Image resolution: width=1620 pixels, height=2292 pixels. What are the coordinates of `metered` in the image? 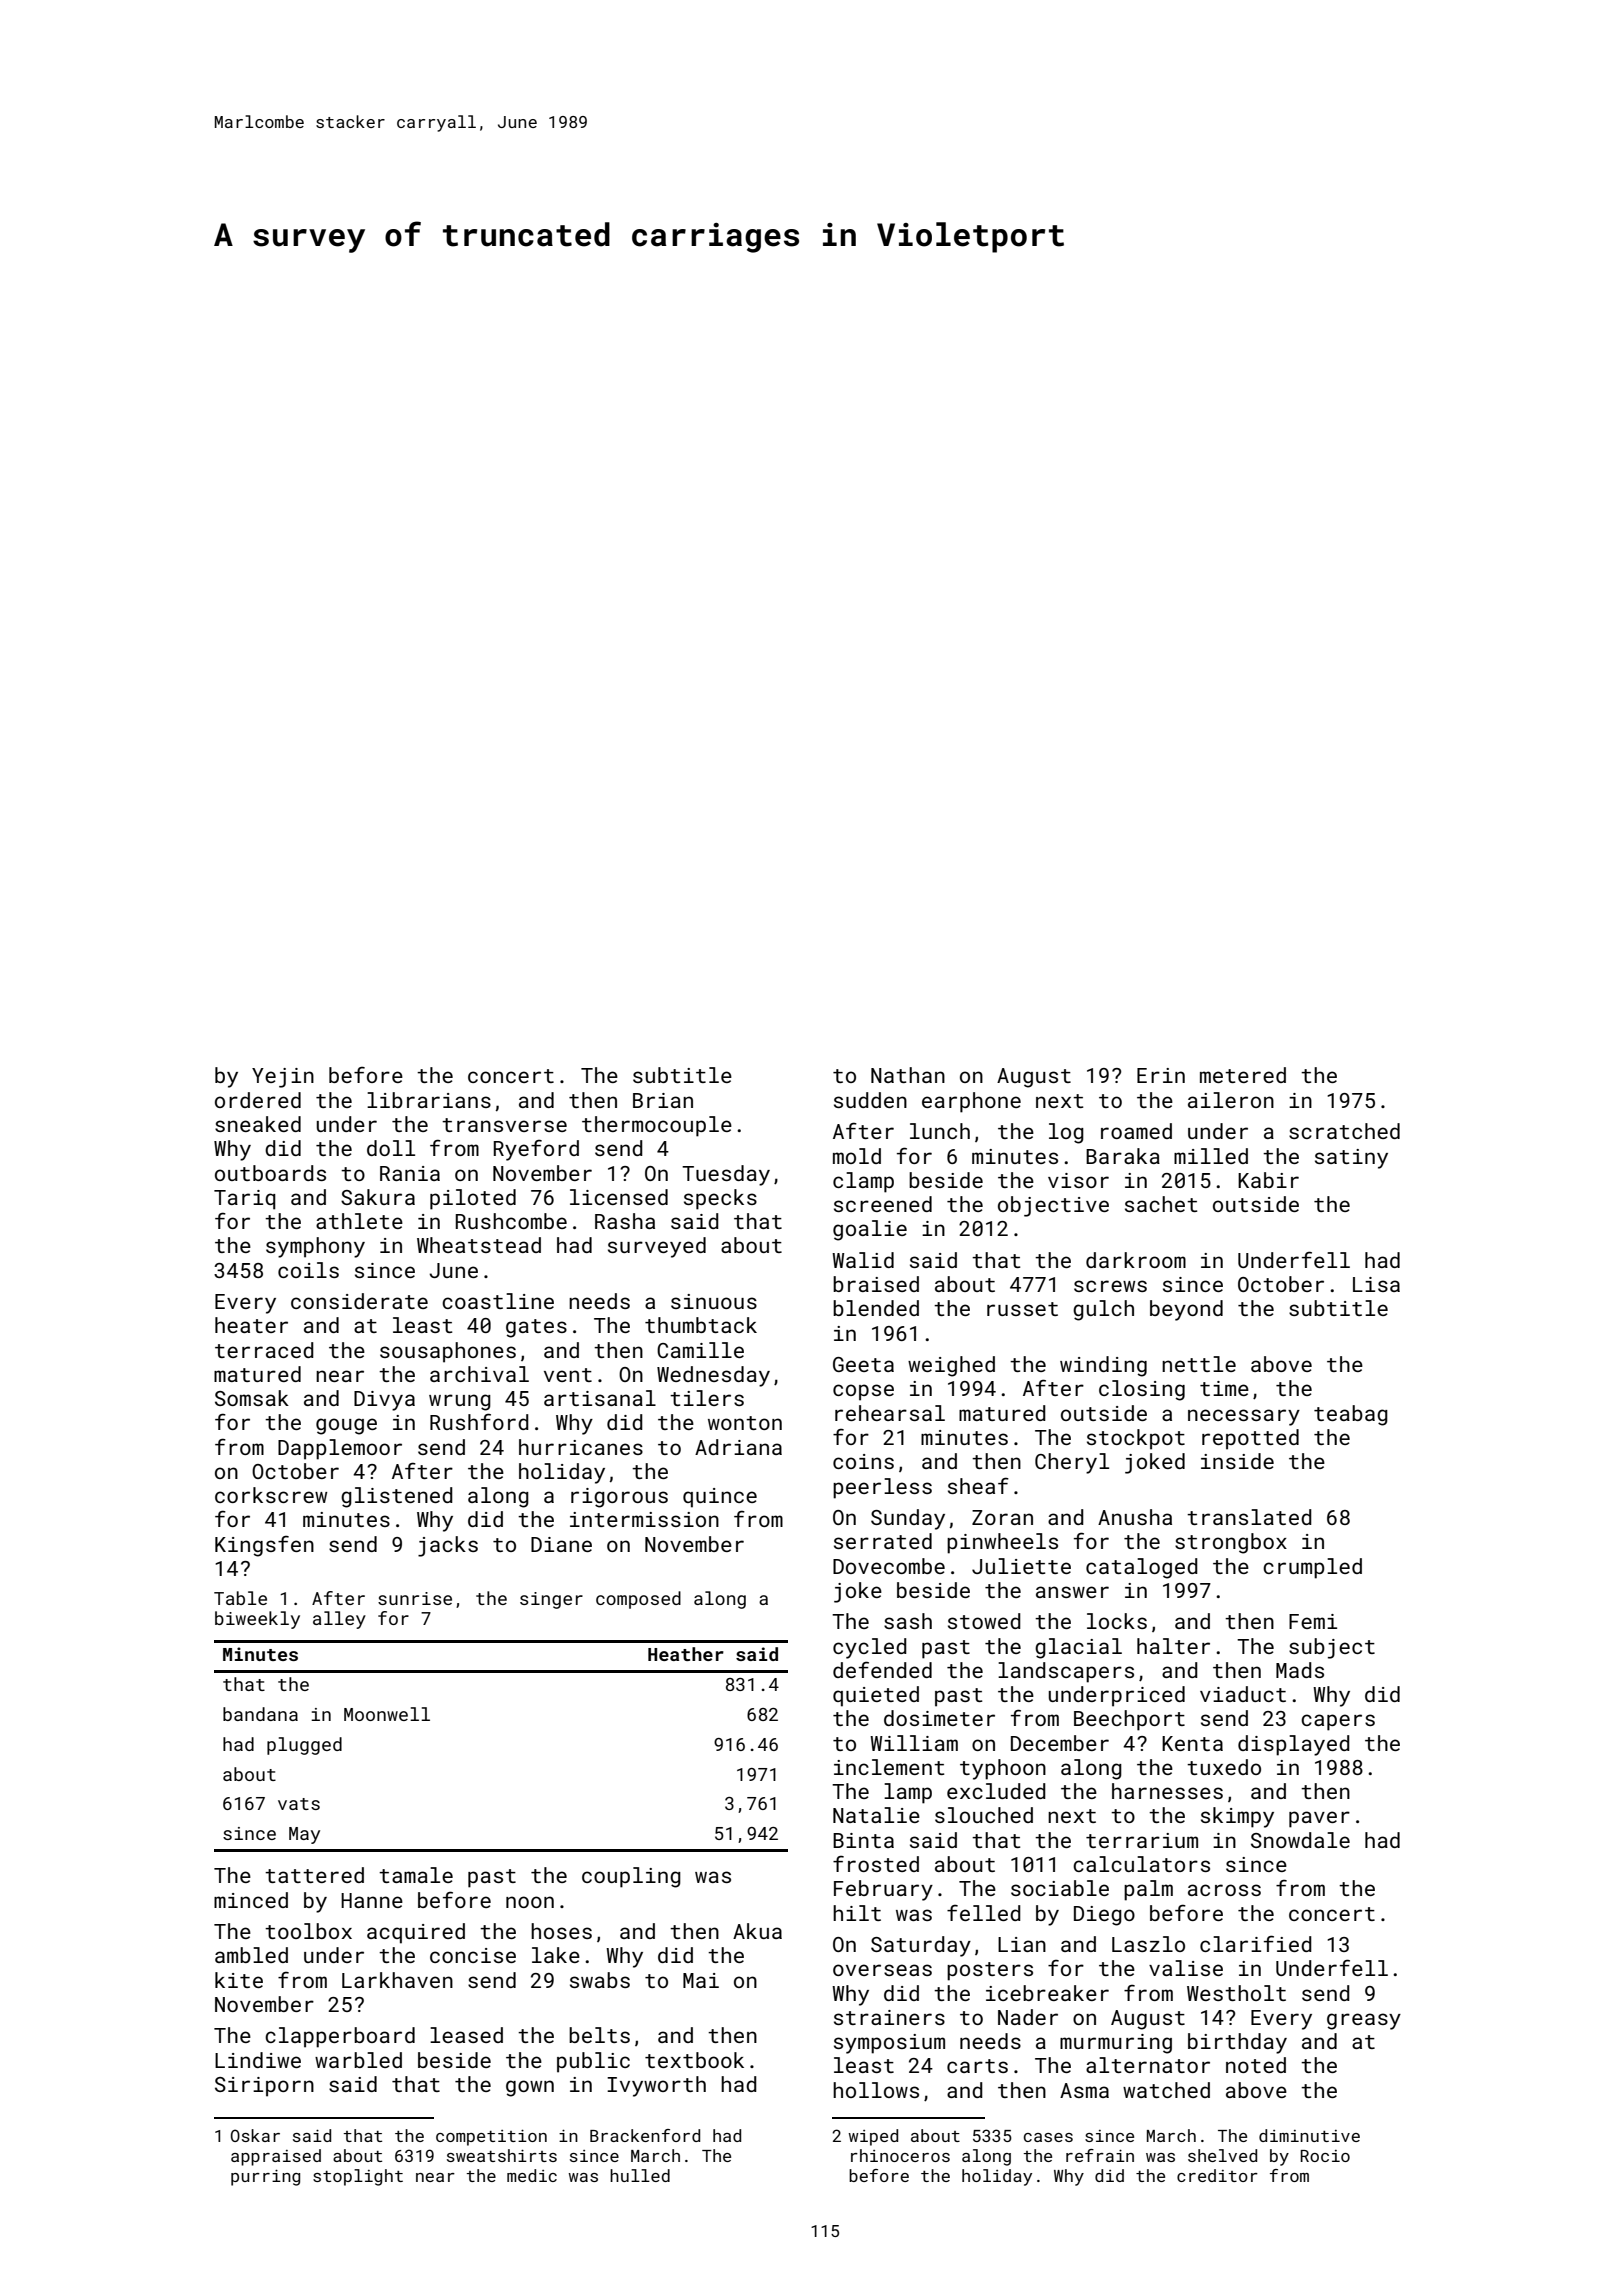 It's located at (1243, 1075).
